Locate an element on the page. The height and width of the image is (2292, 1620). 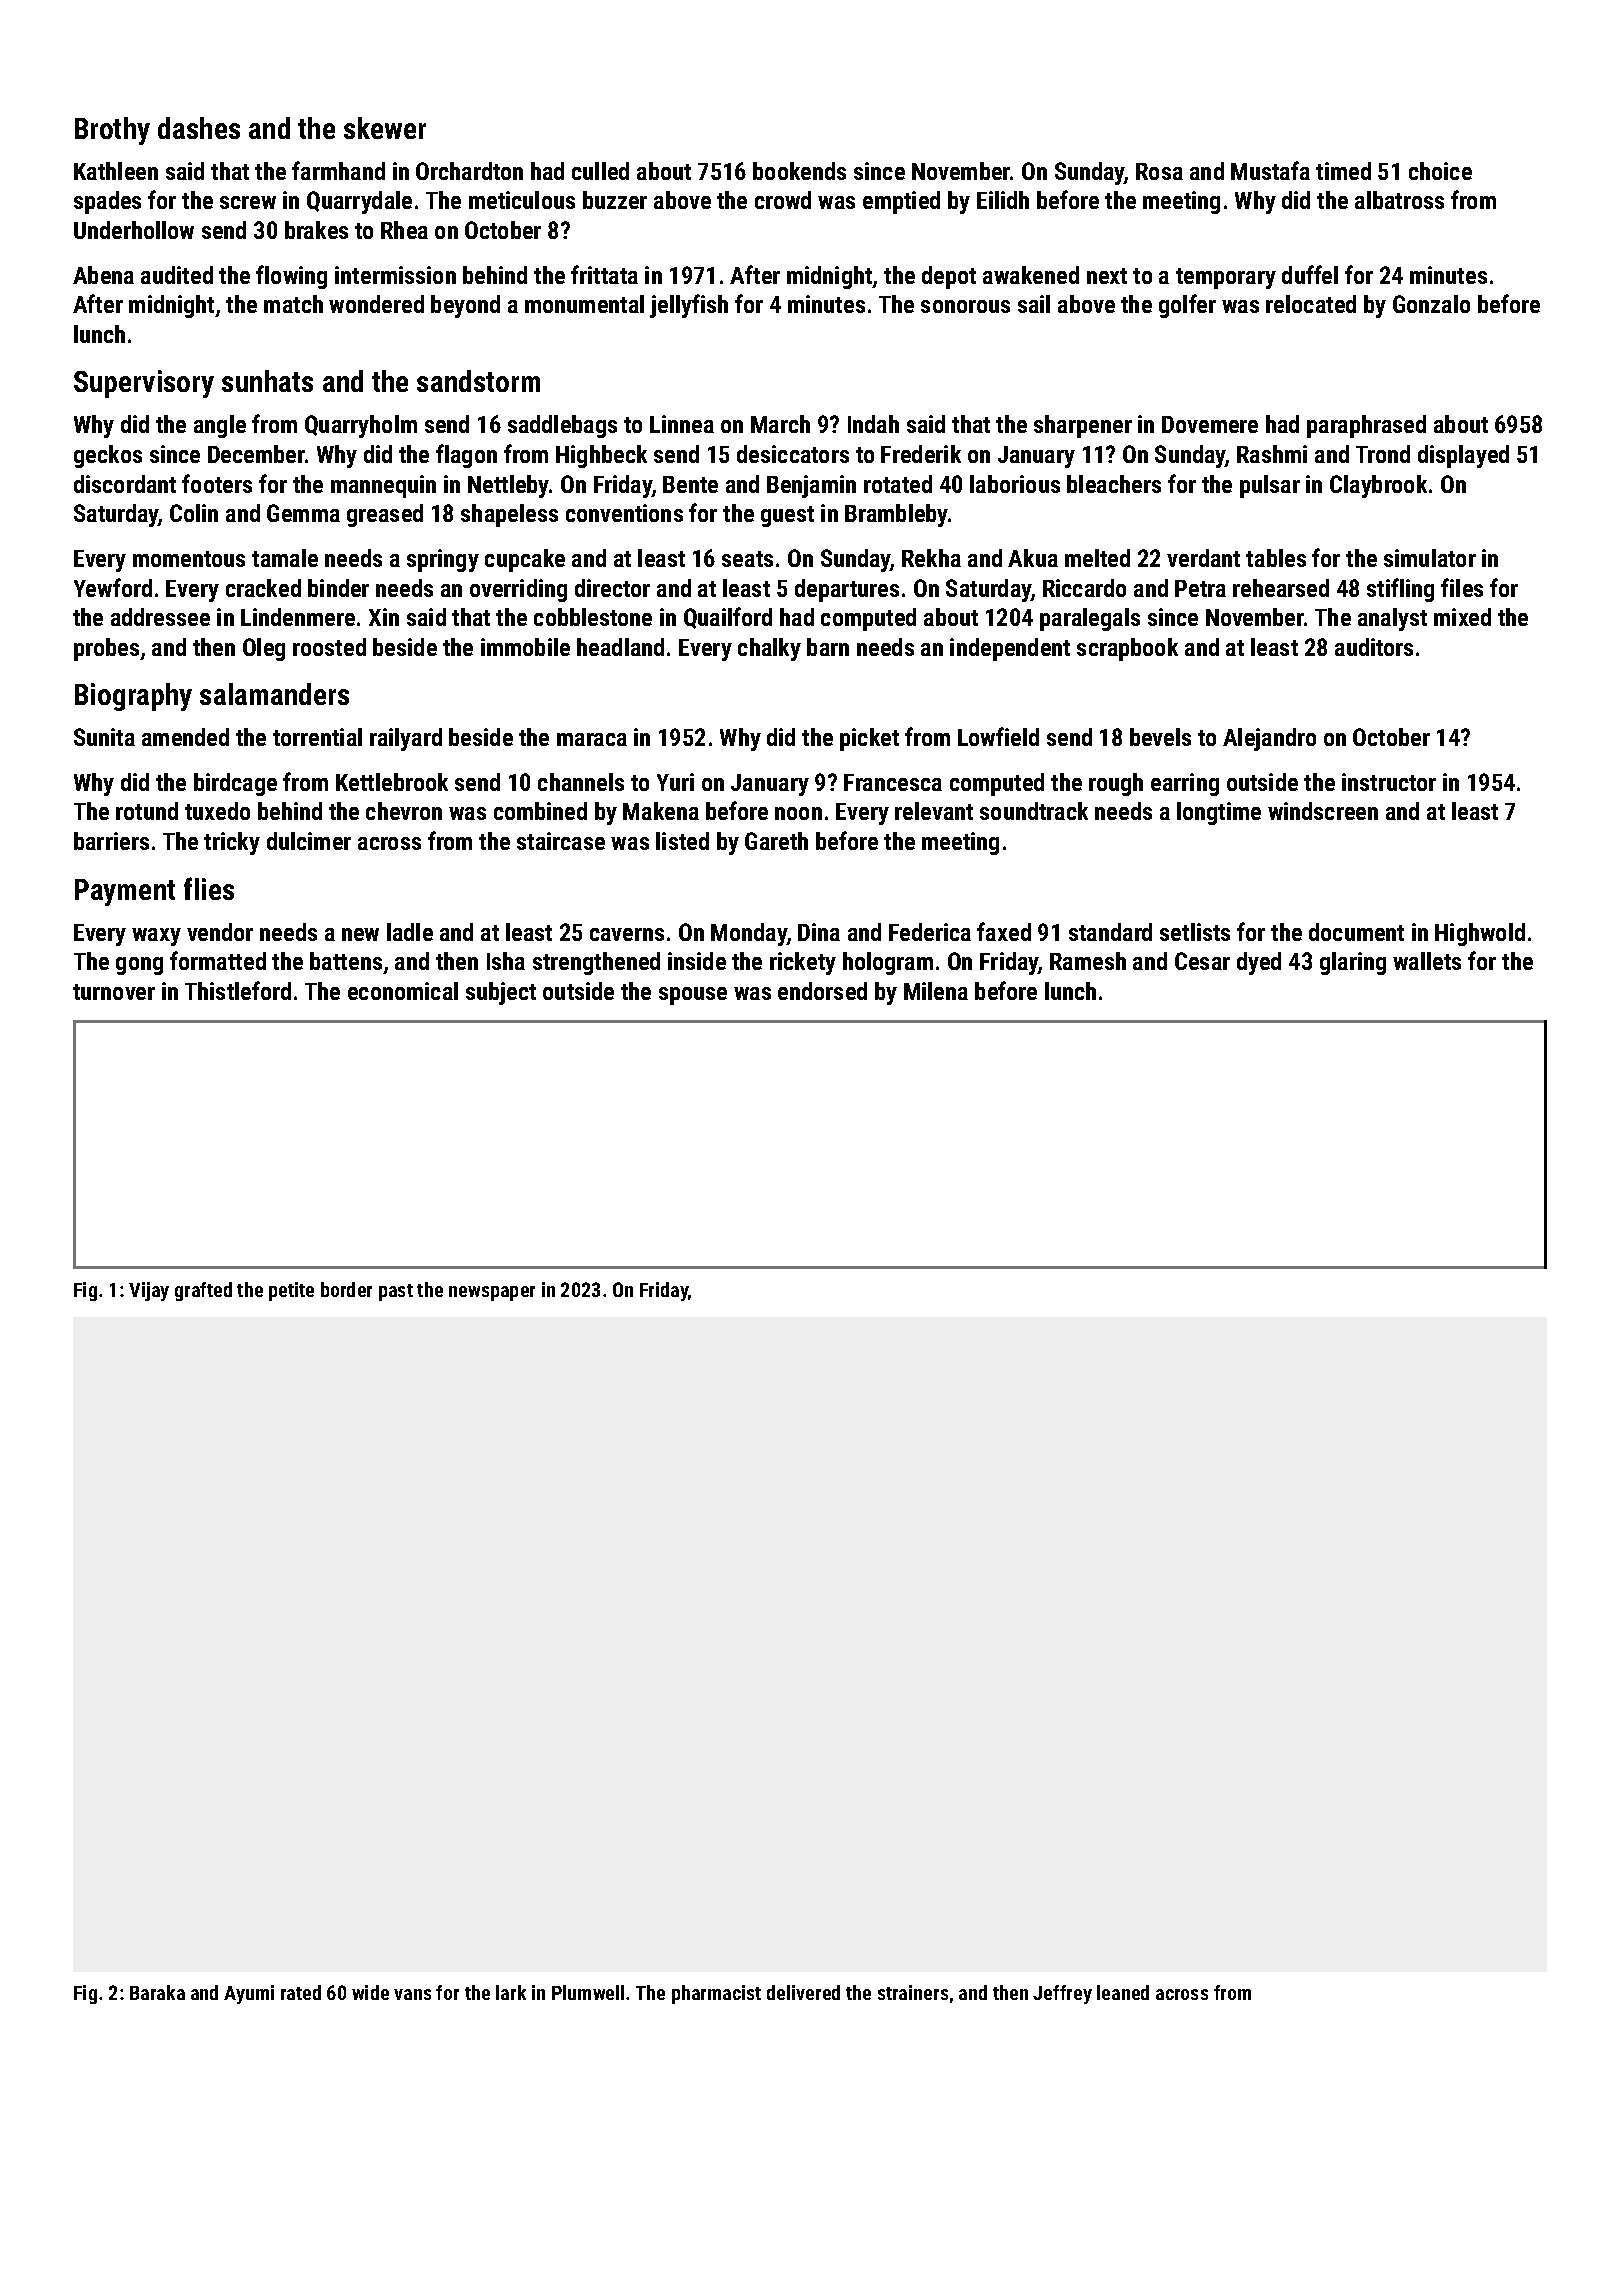
Baraka is located at coordinates (157, 1992).
